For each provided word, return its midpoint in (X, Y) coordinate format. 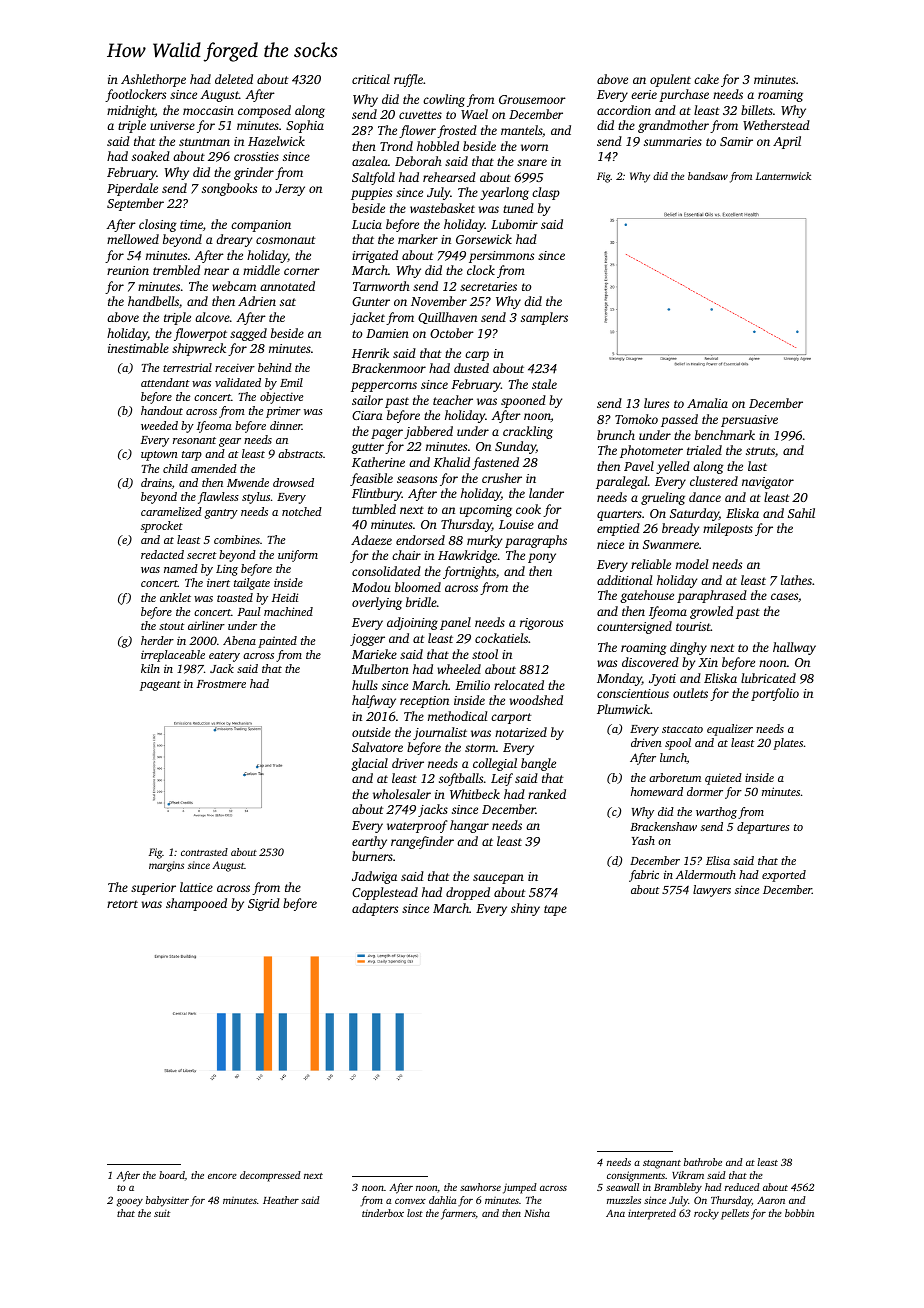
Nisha (537, 1213)
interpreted (652, 1214)
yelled (673, 467)
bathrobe (703, 1162)
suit (162, 1213)
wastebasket (442, 208)
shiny (525, 909)
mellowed (133, 239)
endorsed (420, 540)
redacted (162, 554)
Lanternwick (783, 176)
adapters (375, 909)
